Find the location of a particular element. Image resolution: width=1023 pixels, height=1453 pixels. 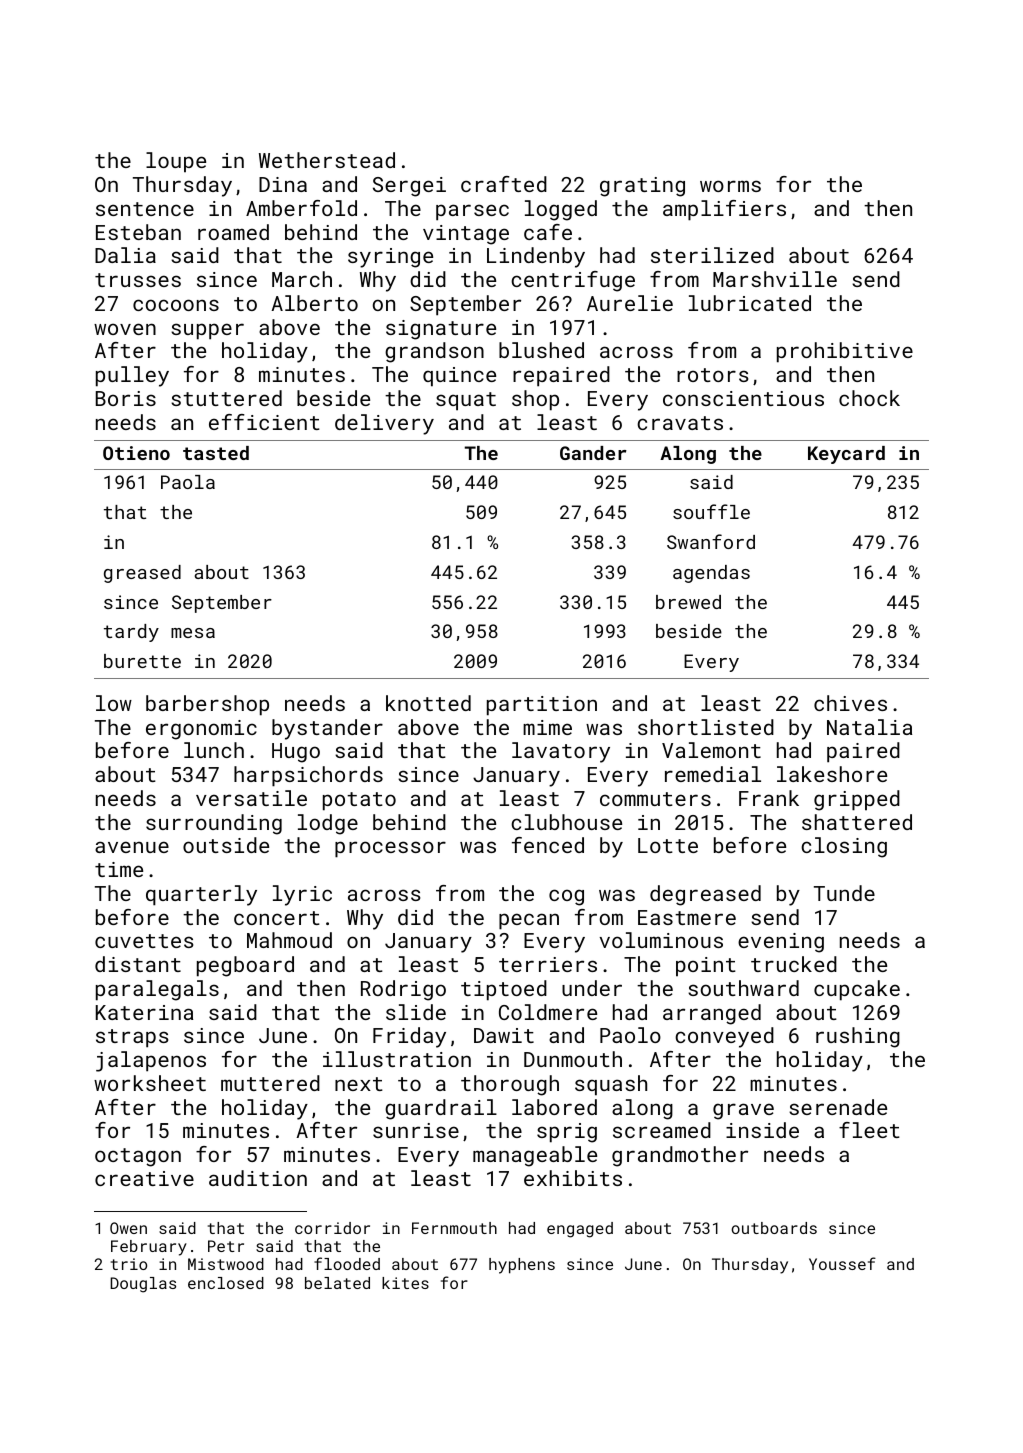

partition is located at coordinates (542, 706).
